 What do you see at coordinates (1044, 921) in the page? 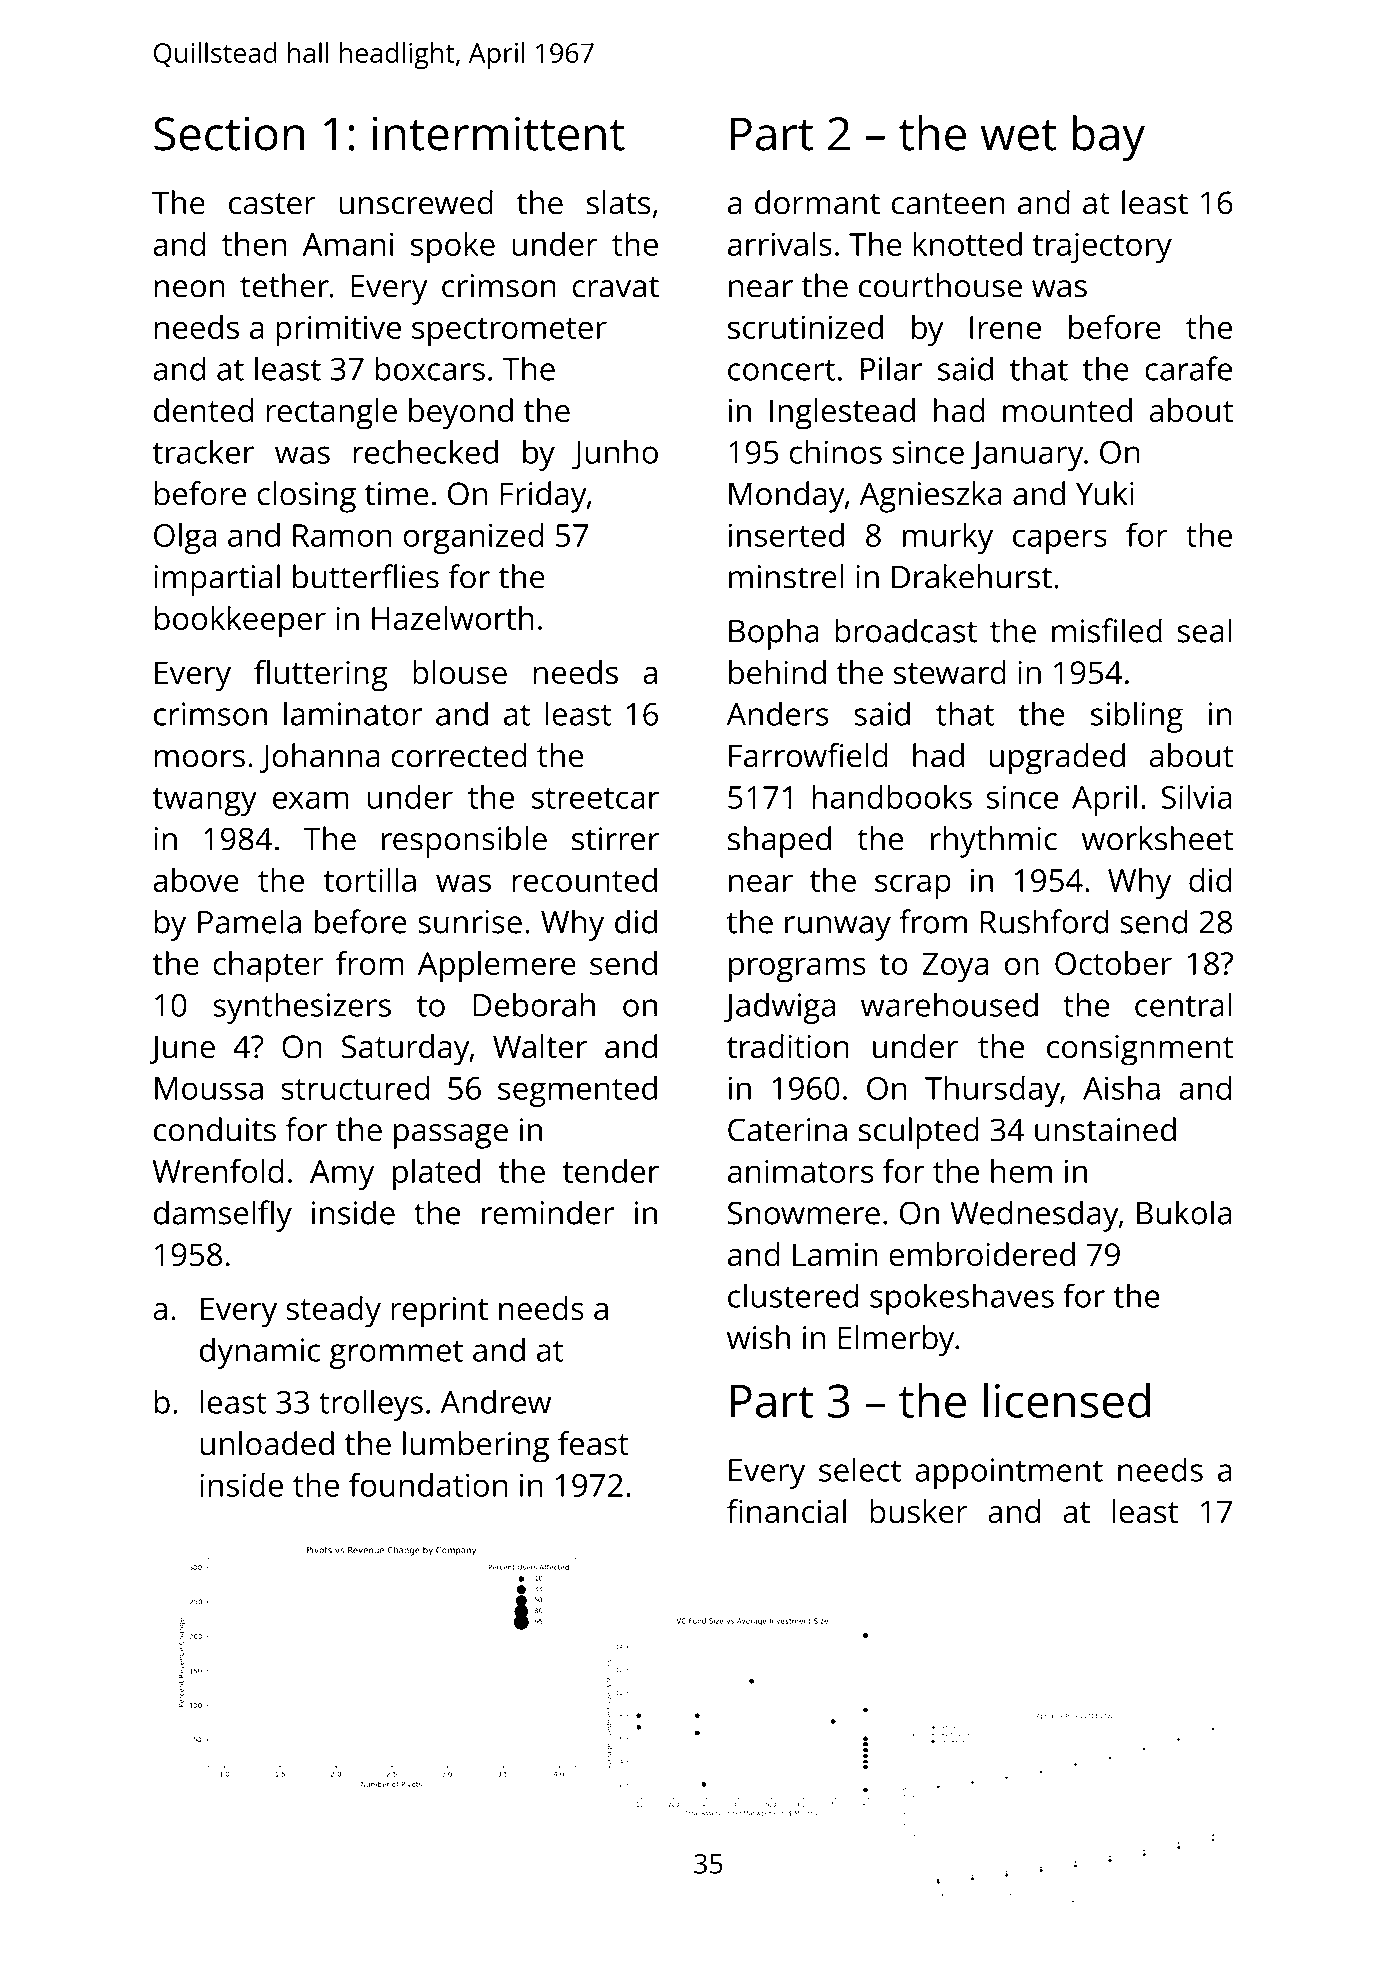
I see `Rushford` at bounding box center [1044, 921].
